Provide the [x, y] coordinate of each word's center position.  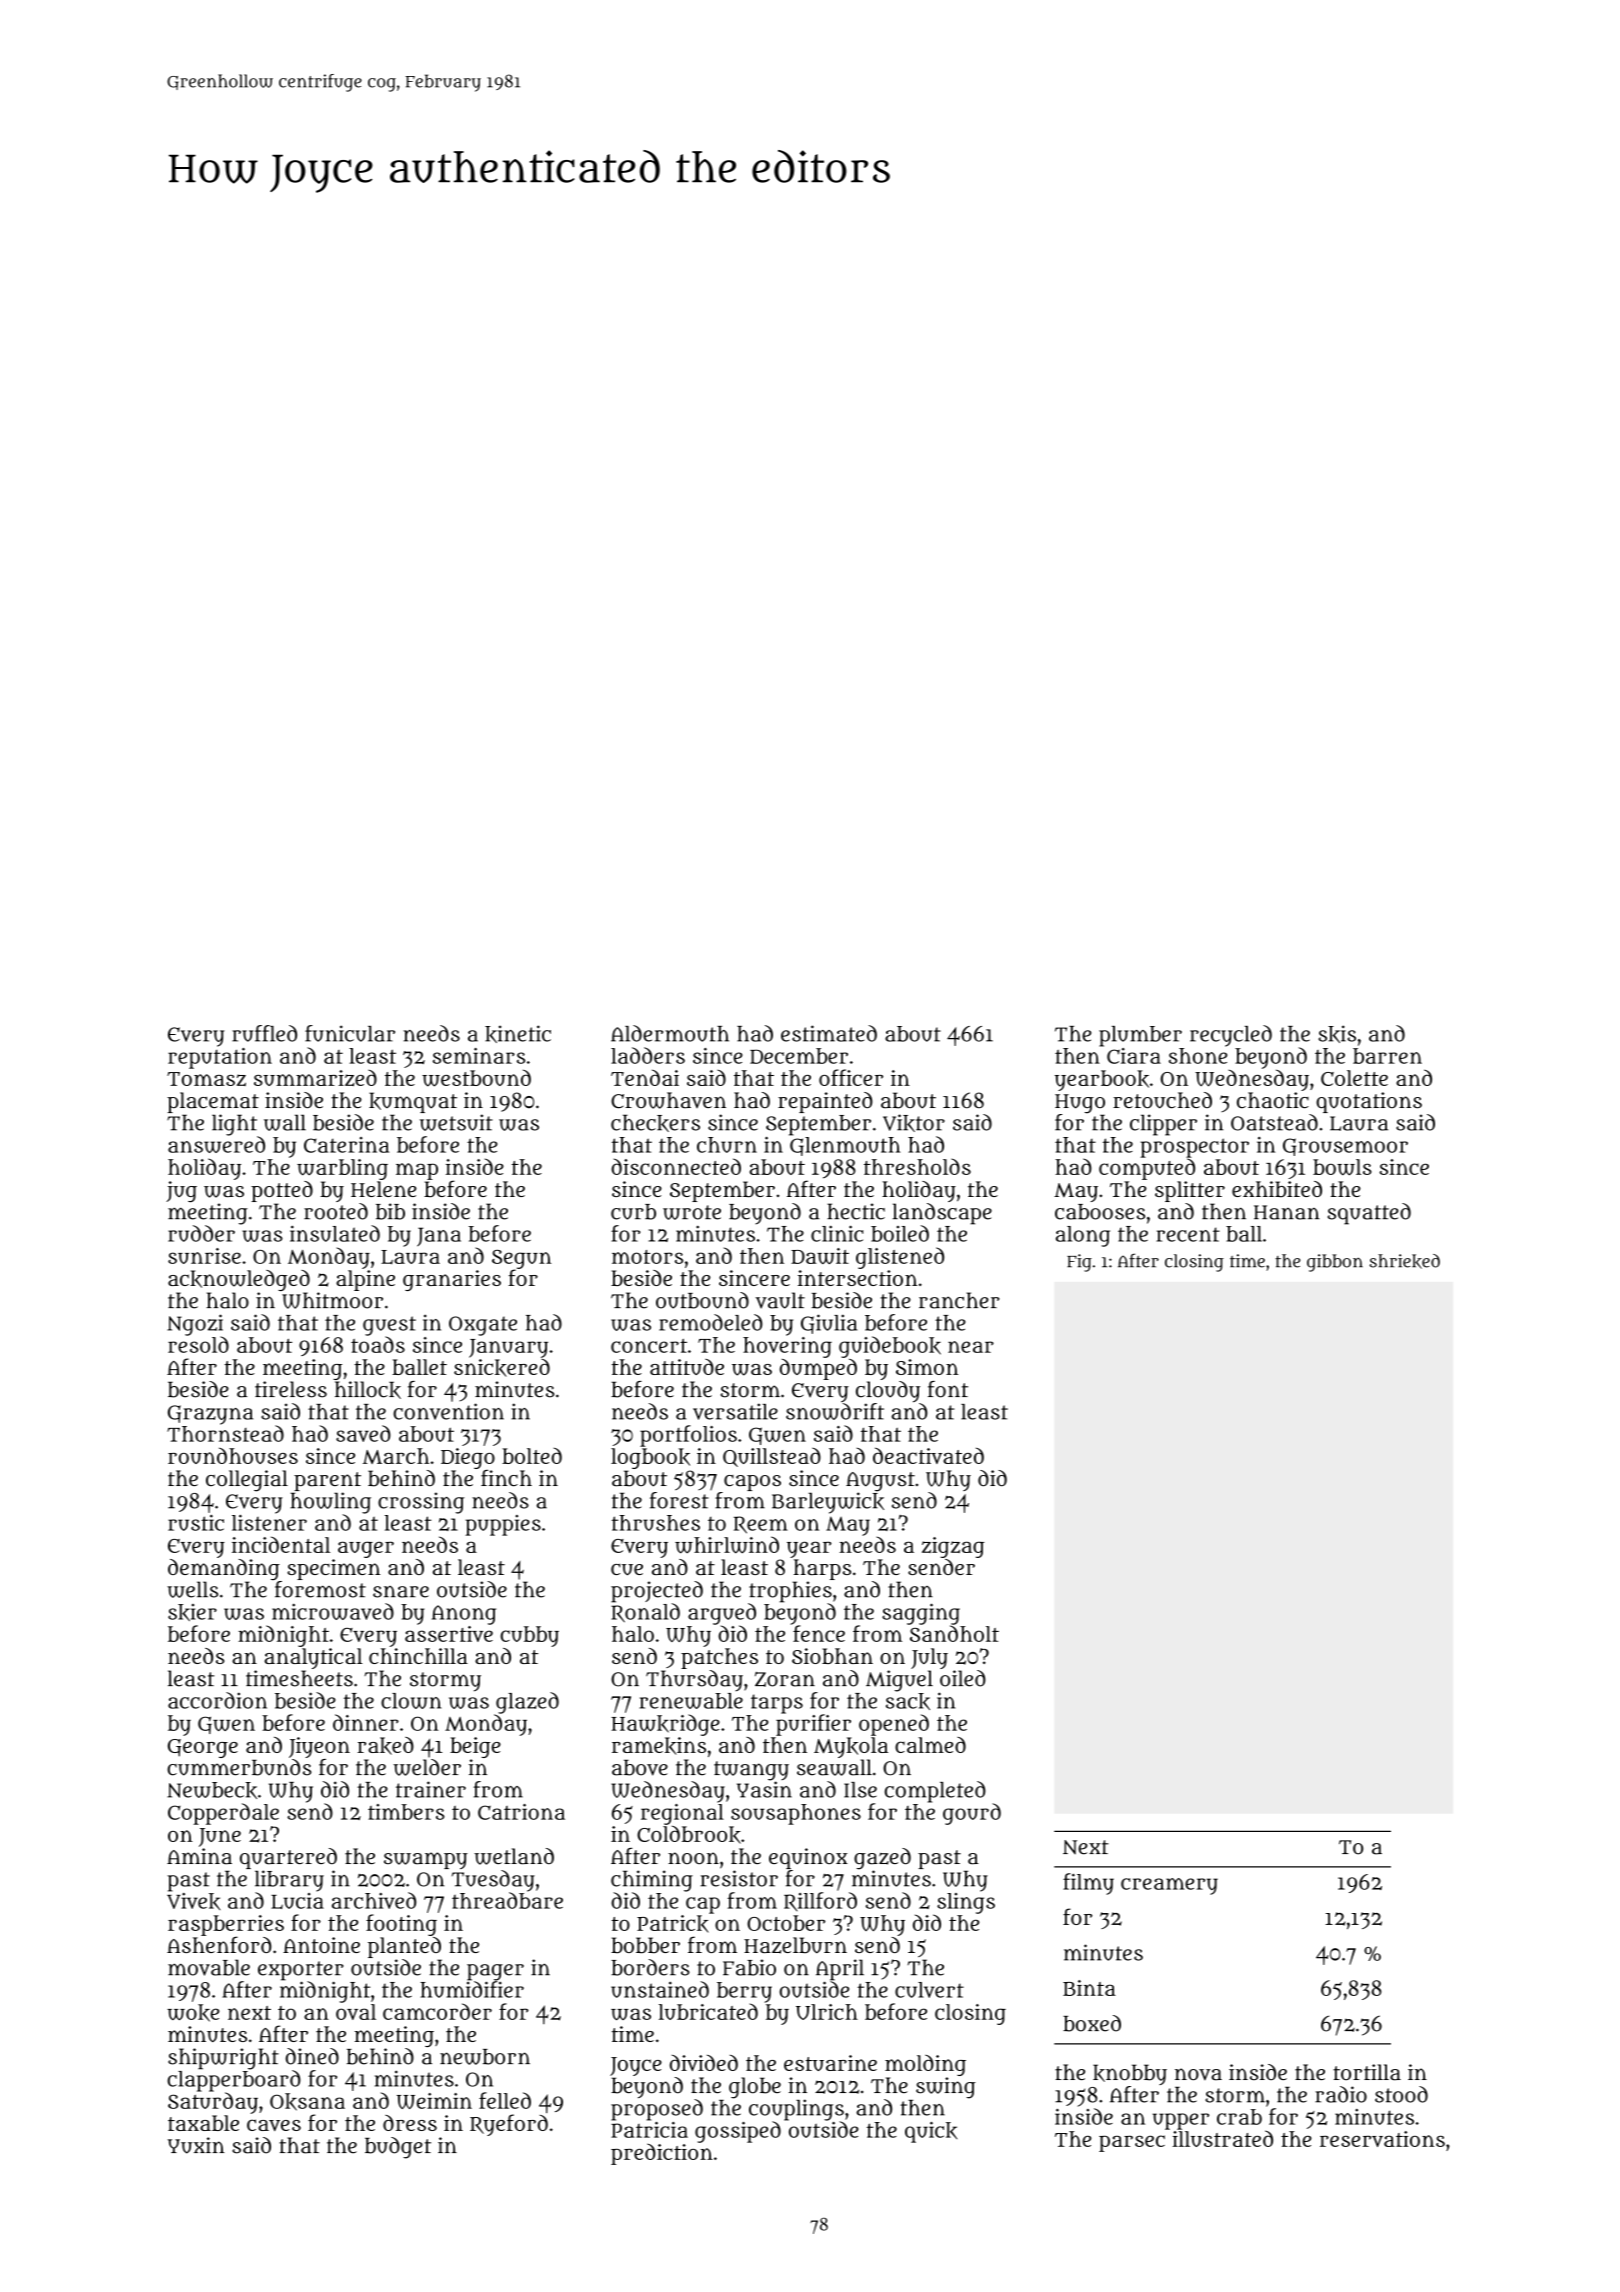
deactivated [928, 1455]
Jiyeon [319, 1747]
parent [327, 1481]
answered [216, 1144]
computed [1147, 1169]
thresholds [917, 1166]
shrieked [1404, 1261]
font [948, 1389]
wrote [692, 1212]
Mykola [851, 1747]
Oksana [307, 2102]
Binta [1089, 1988]
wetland [514, 1856]
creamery [1169, 1886]
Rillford [820, 1901]
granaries [452, 1280]
